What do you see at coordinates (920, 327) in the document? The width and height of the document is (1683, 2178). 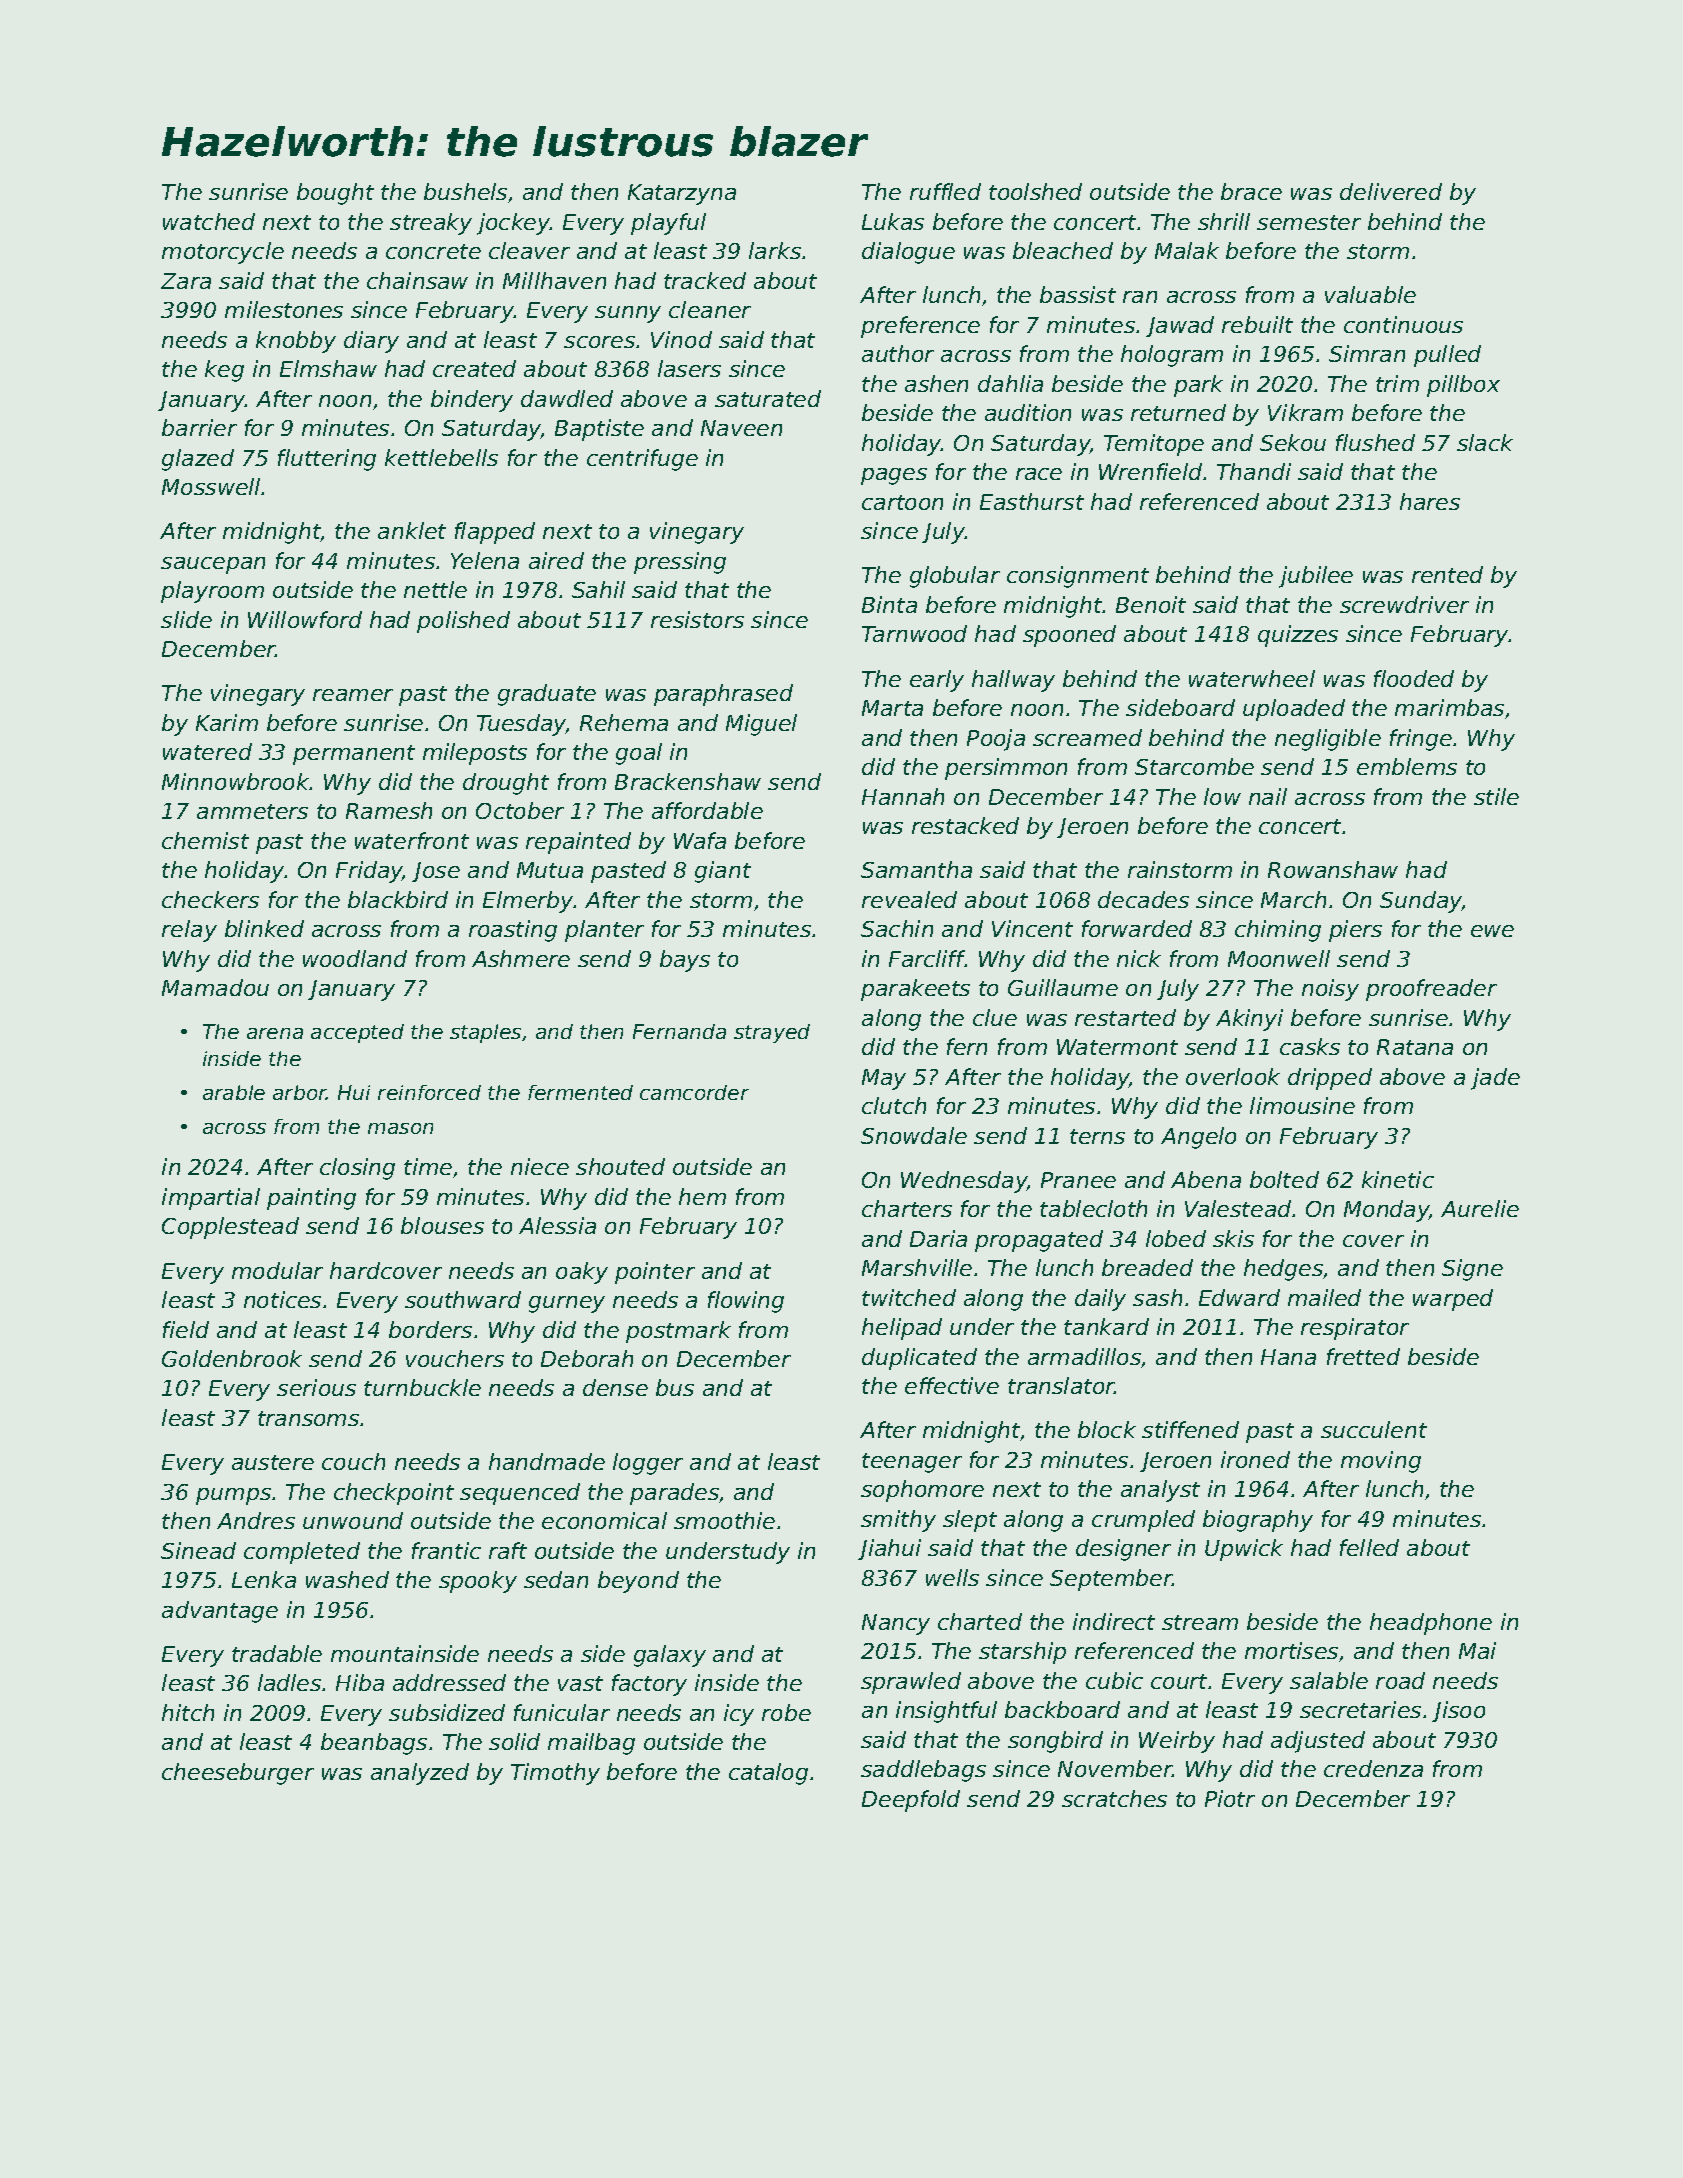 I see `preference` at bounding box center [920, 327].
